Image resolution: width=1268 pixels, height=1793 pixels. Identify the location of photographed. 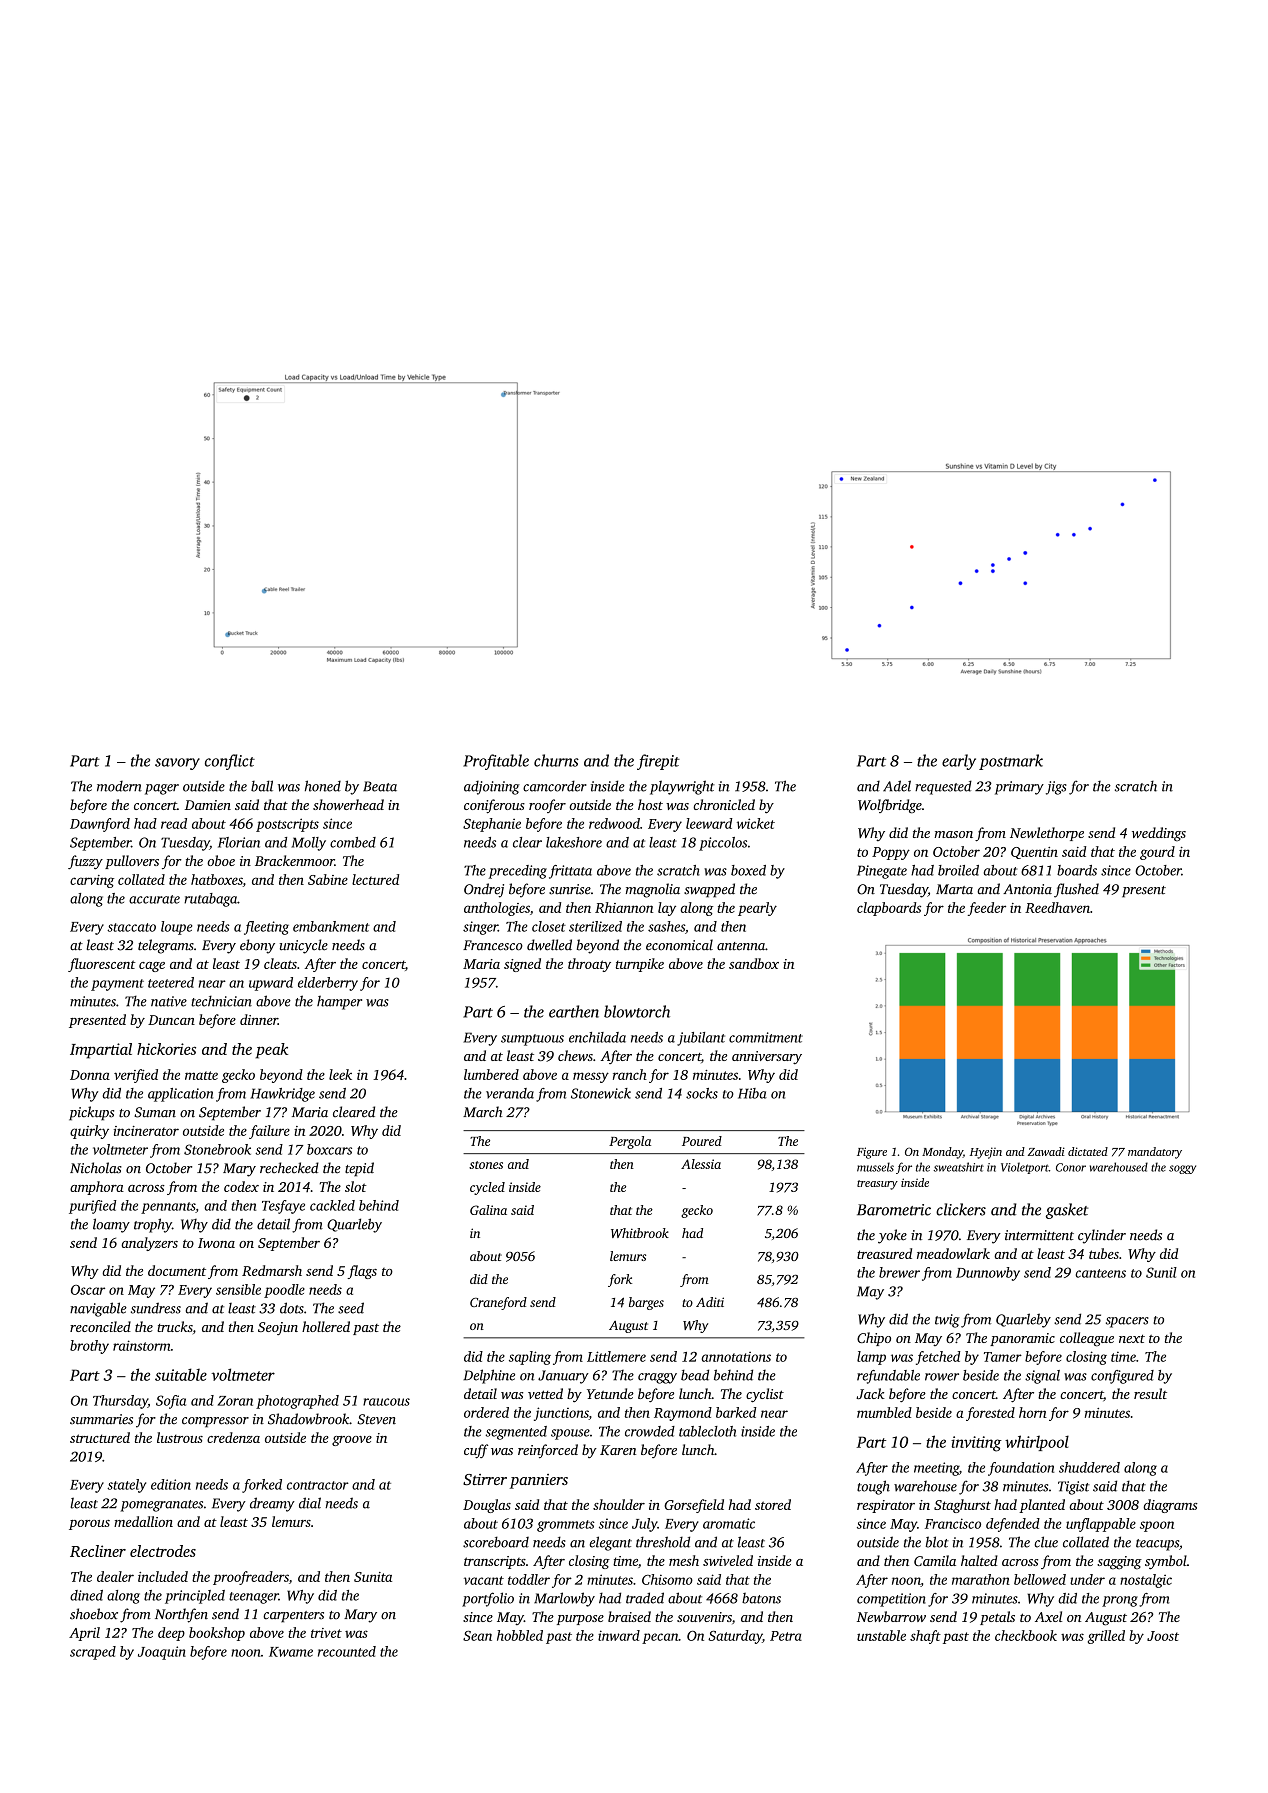
(297, 1402).
